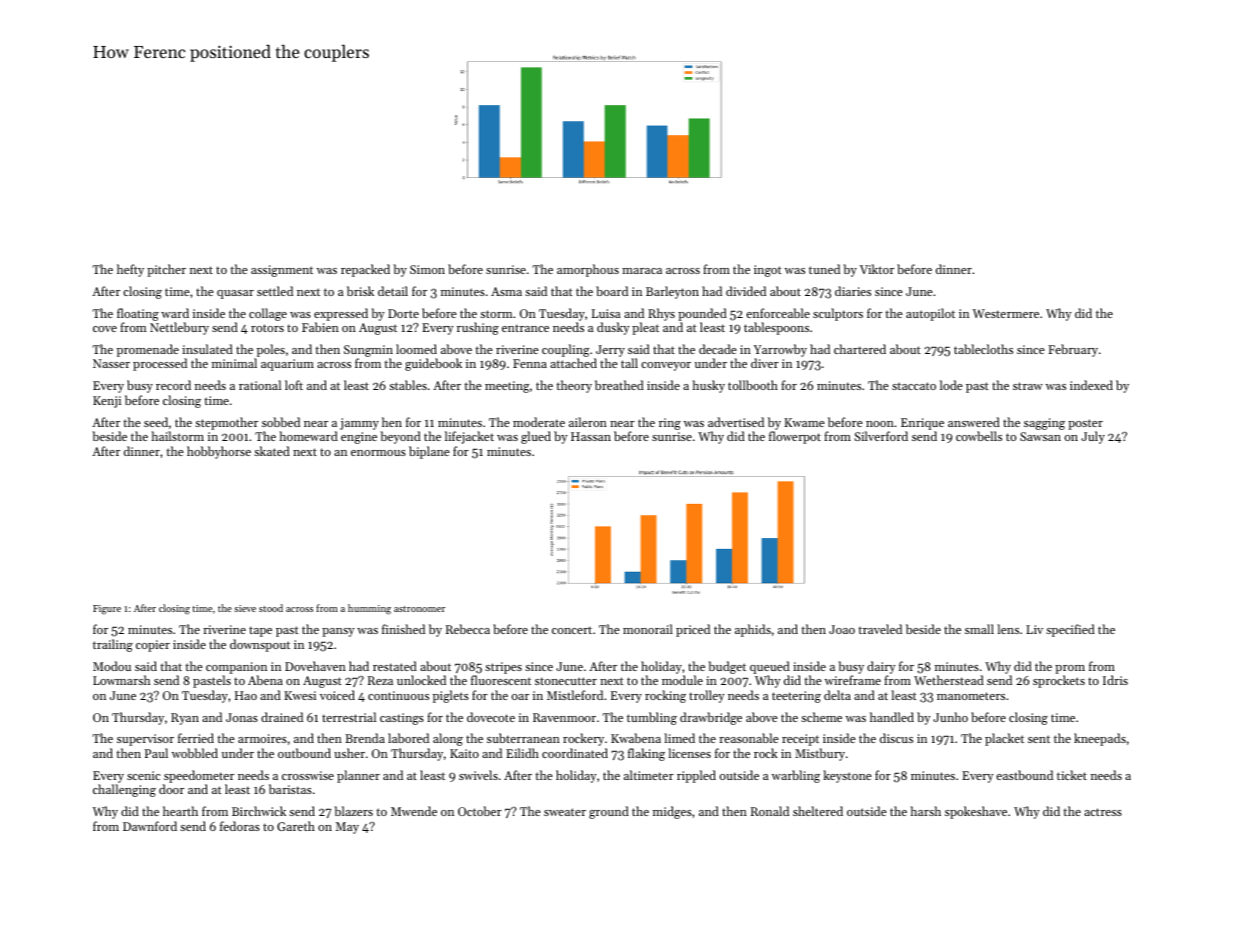 The image size is (1233, 952). Describe the element at coordinates (877, 269) in the screenshot. I see `Viktor` at that location.
